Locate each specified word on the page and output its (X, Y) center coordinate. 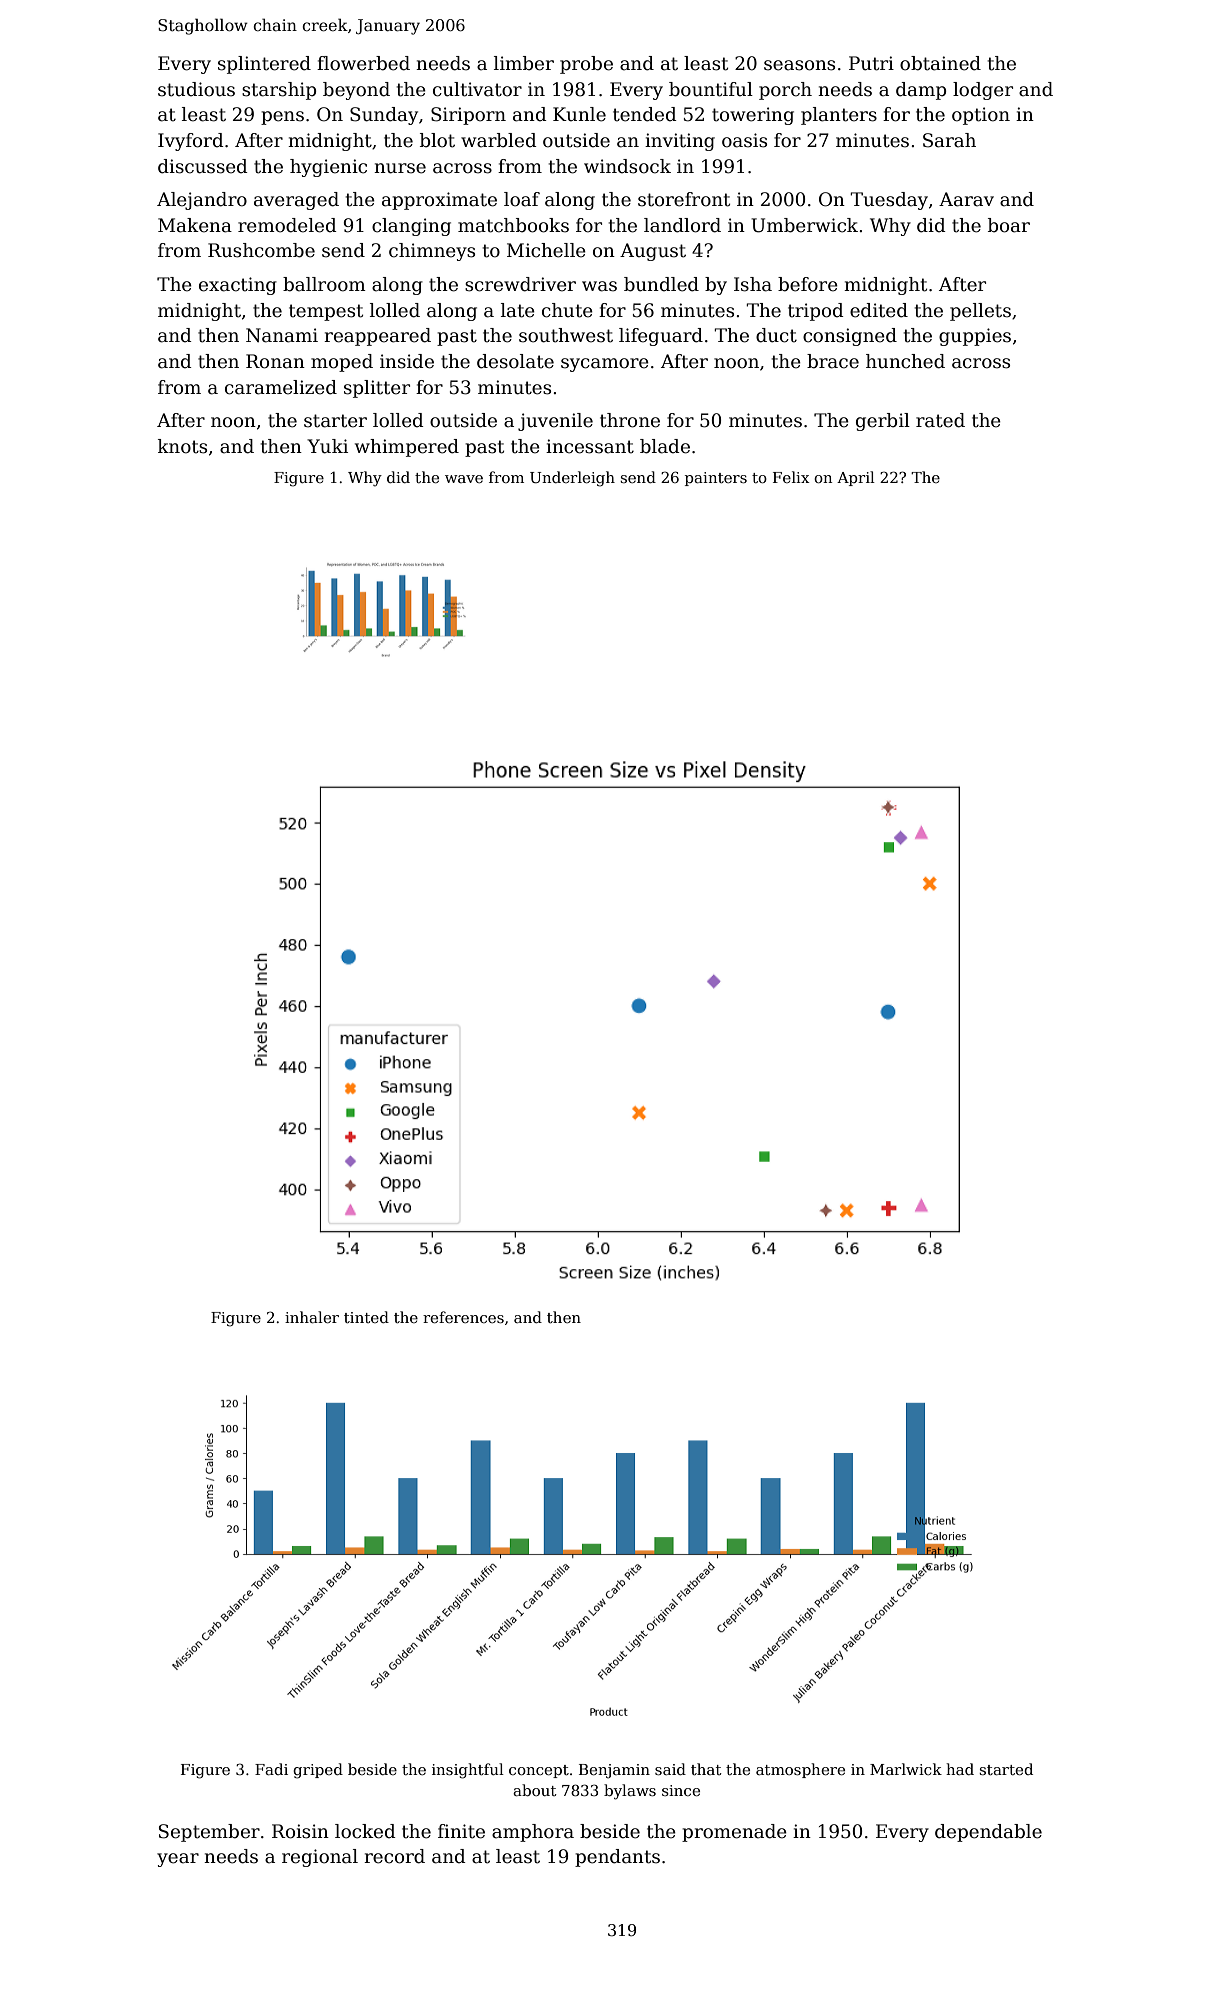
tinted (366, 1317)
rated (940, 420)
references (463, 1317)
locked (365, 1831)
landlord (682, 225)
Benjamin (614, 1771)
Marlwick (906, 1769)
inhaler (312, 1317)
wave (464, 479)
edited (879, 310)
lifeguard (661, 337)
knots (182, 446)
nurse (400, 168)
